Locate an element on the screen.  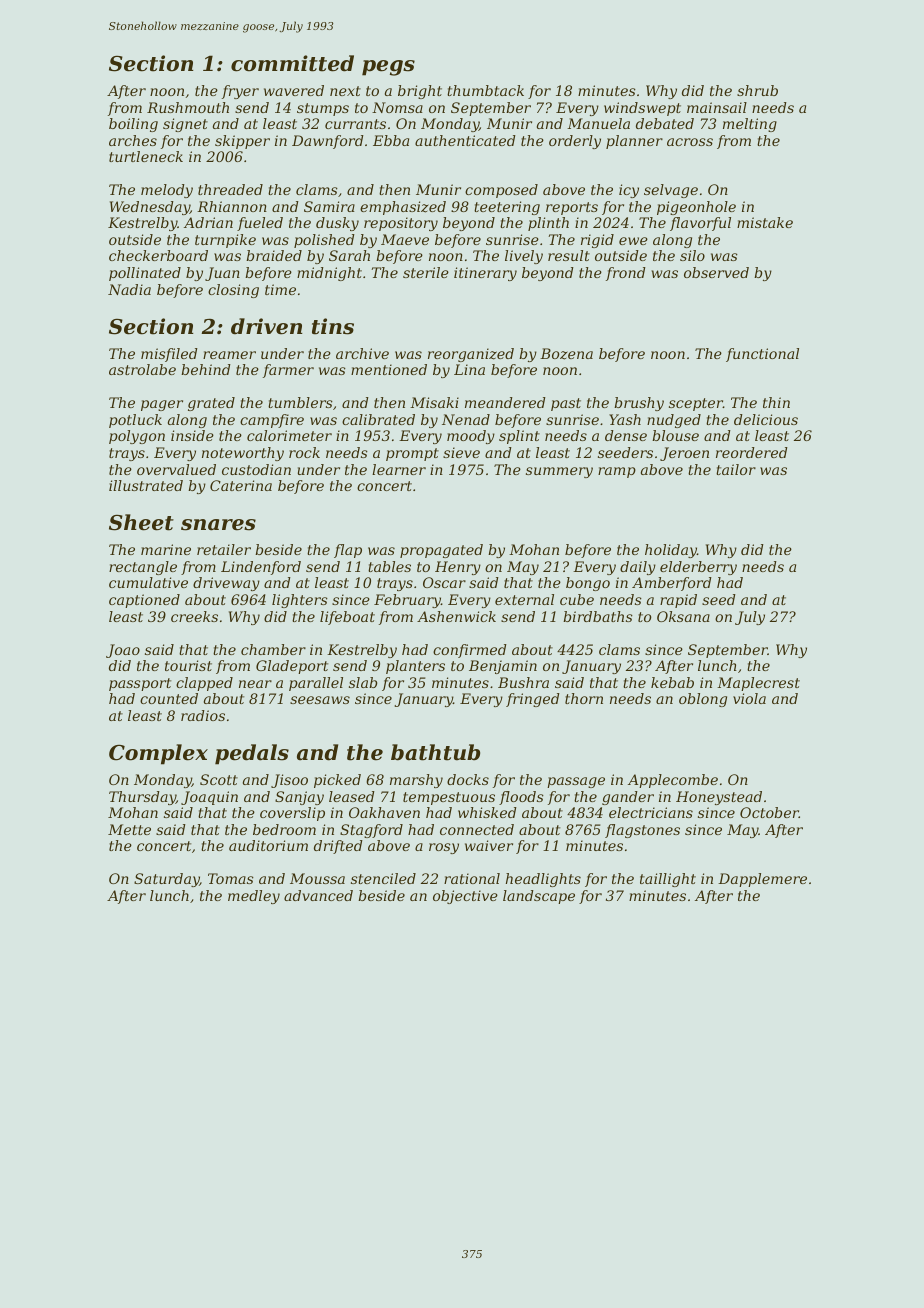
shrub is located at coordinates (757, 90).
